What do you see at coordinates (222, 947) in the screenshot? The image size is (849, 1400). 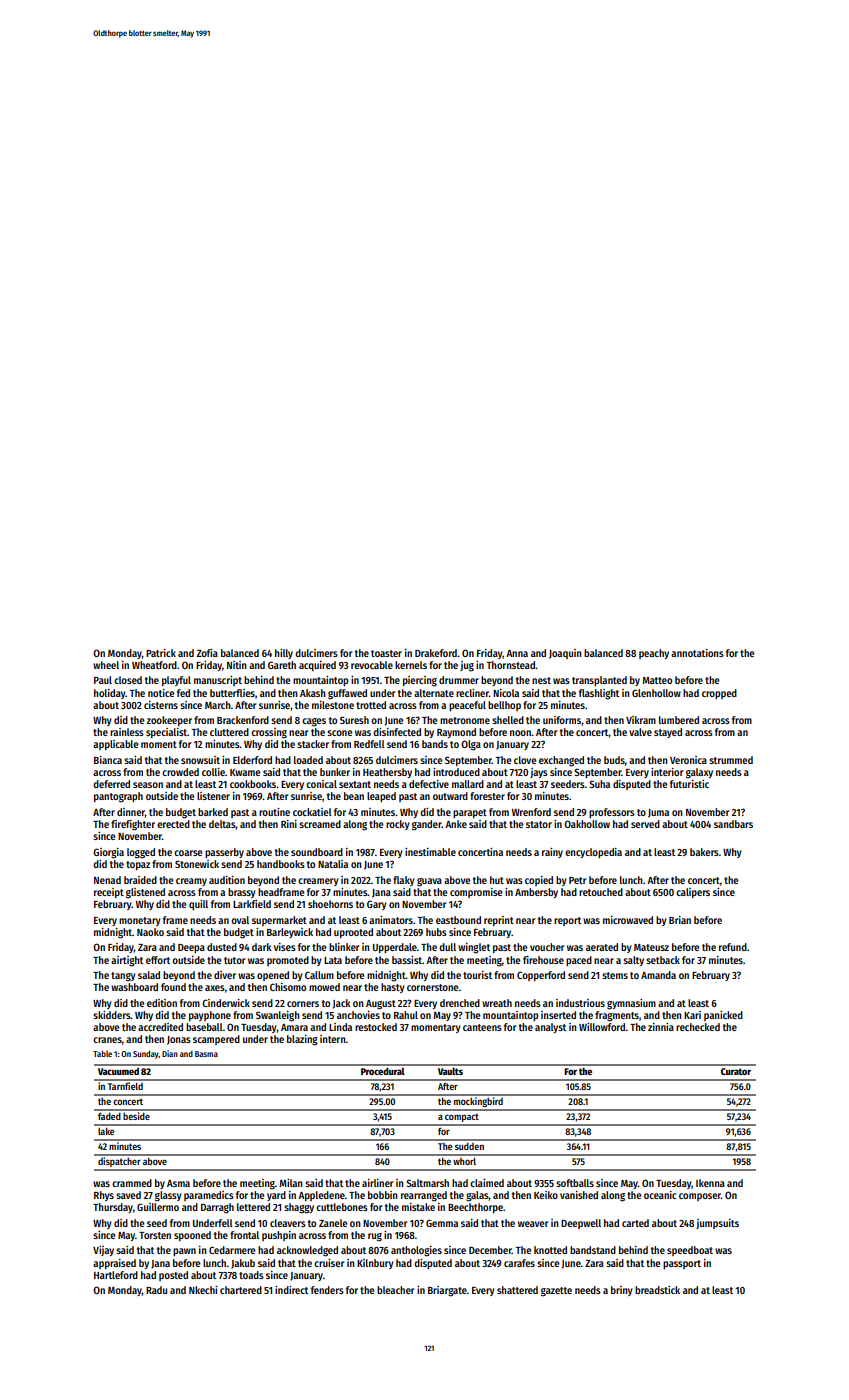 I see `dusted` at bounding box center [222, 947].
